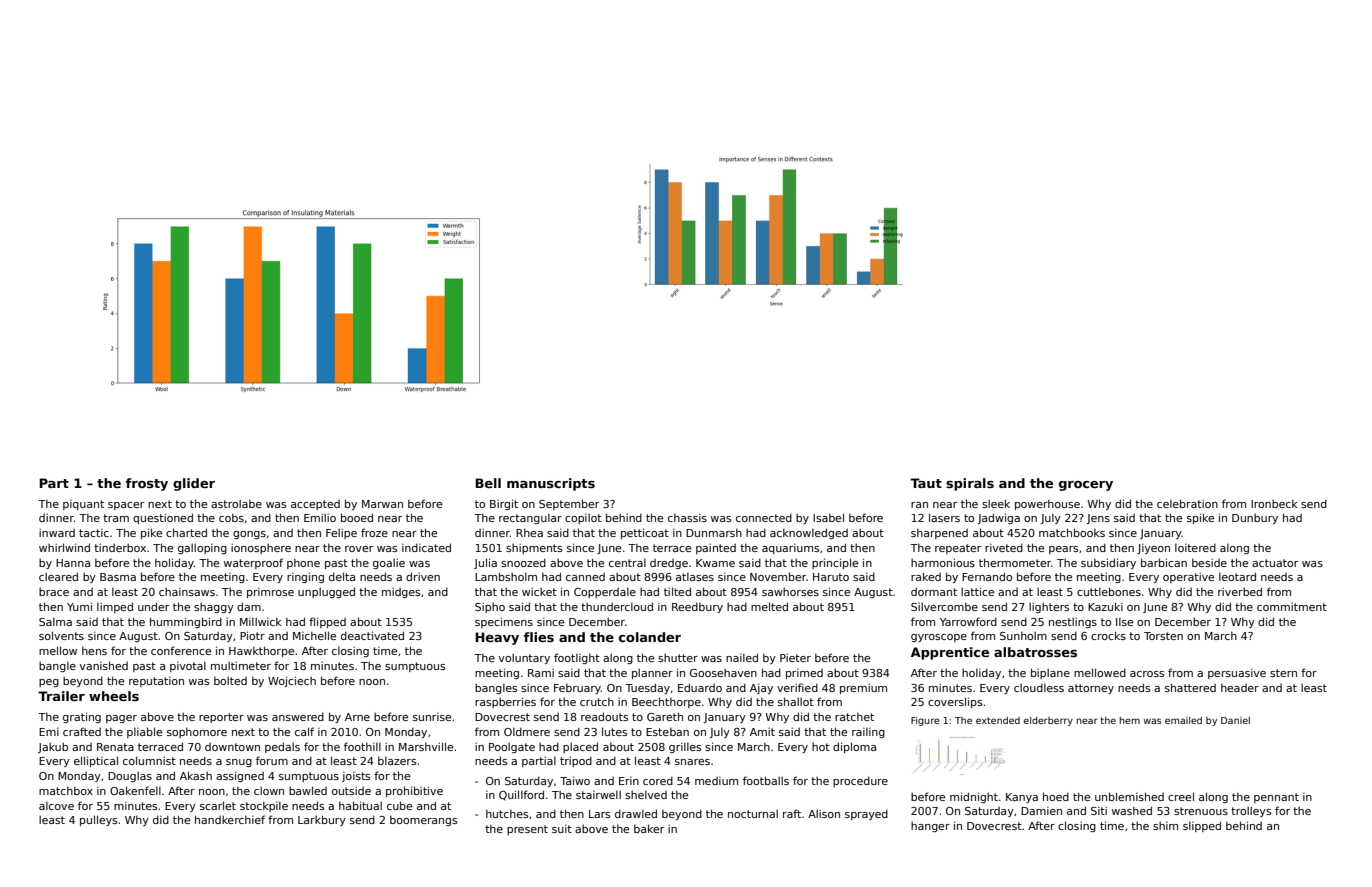  I want to click on Beechthorpe, so click(666, 702).
